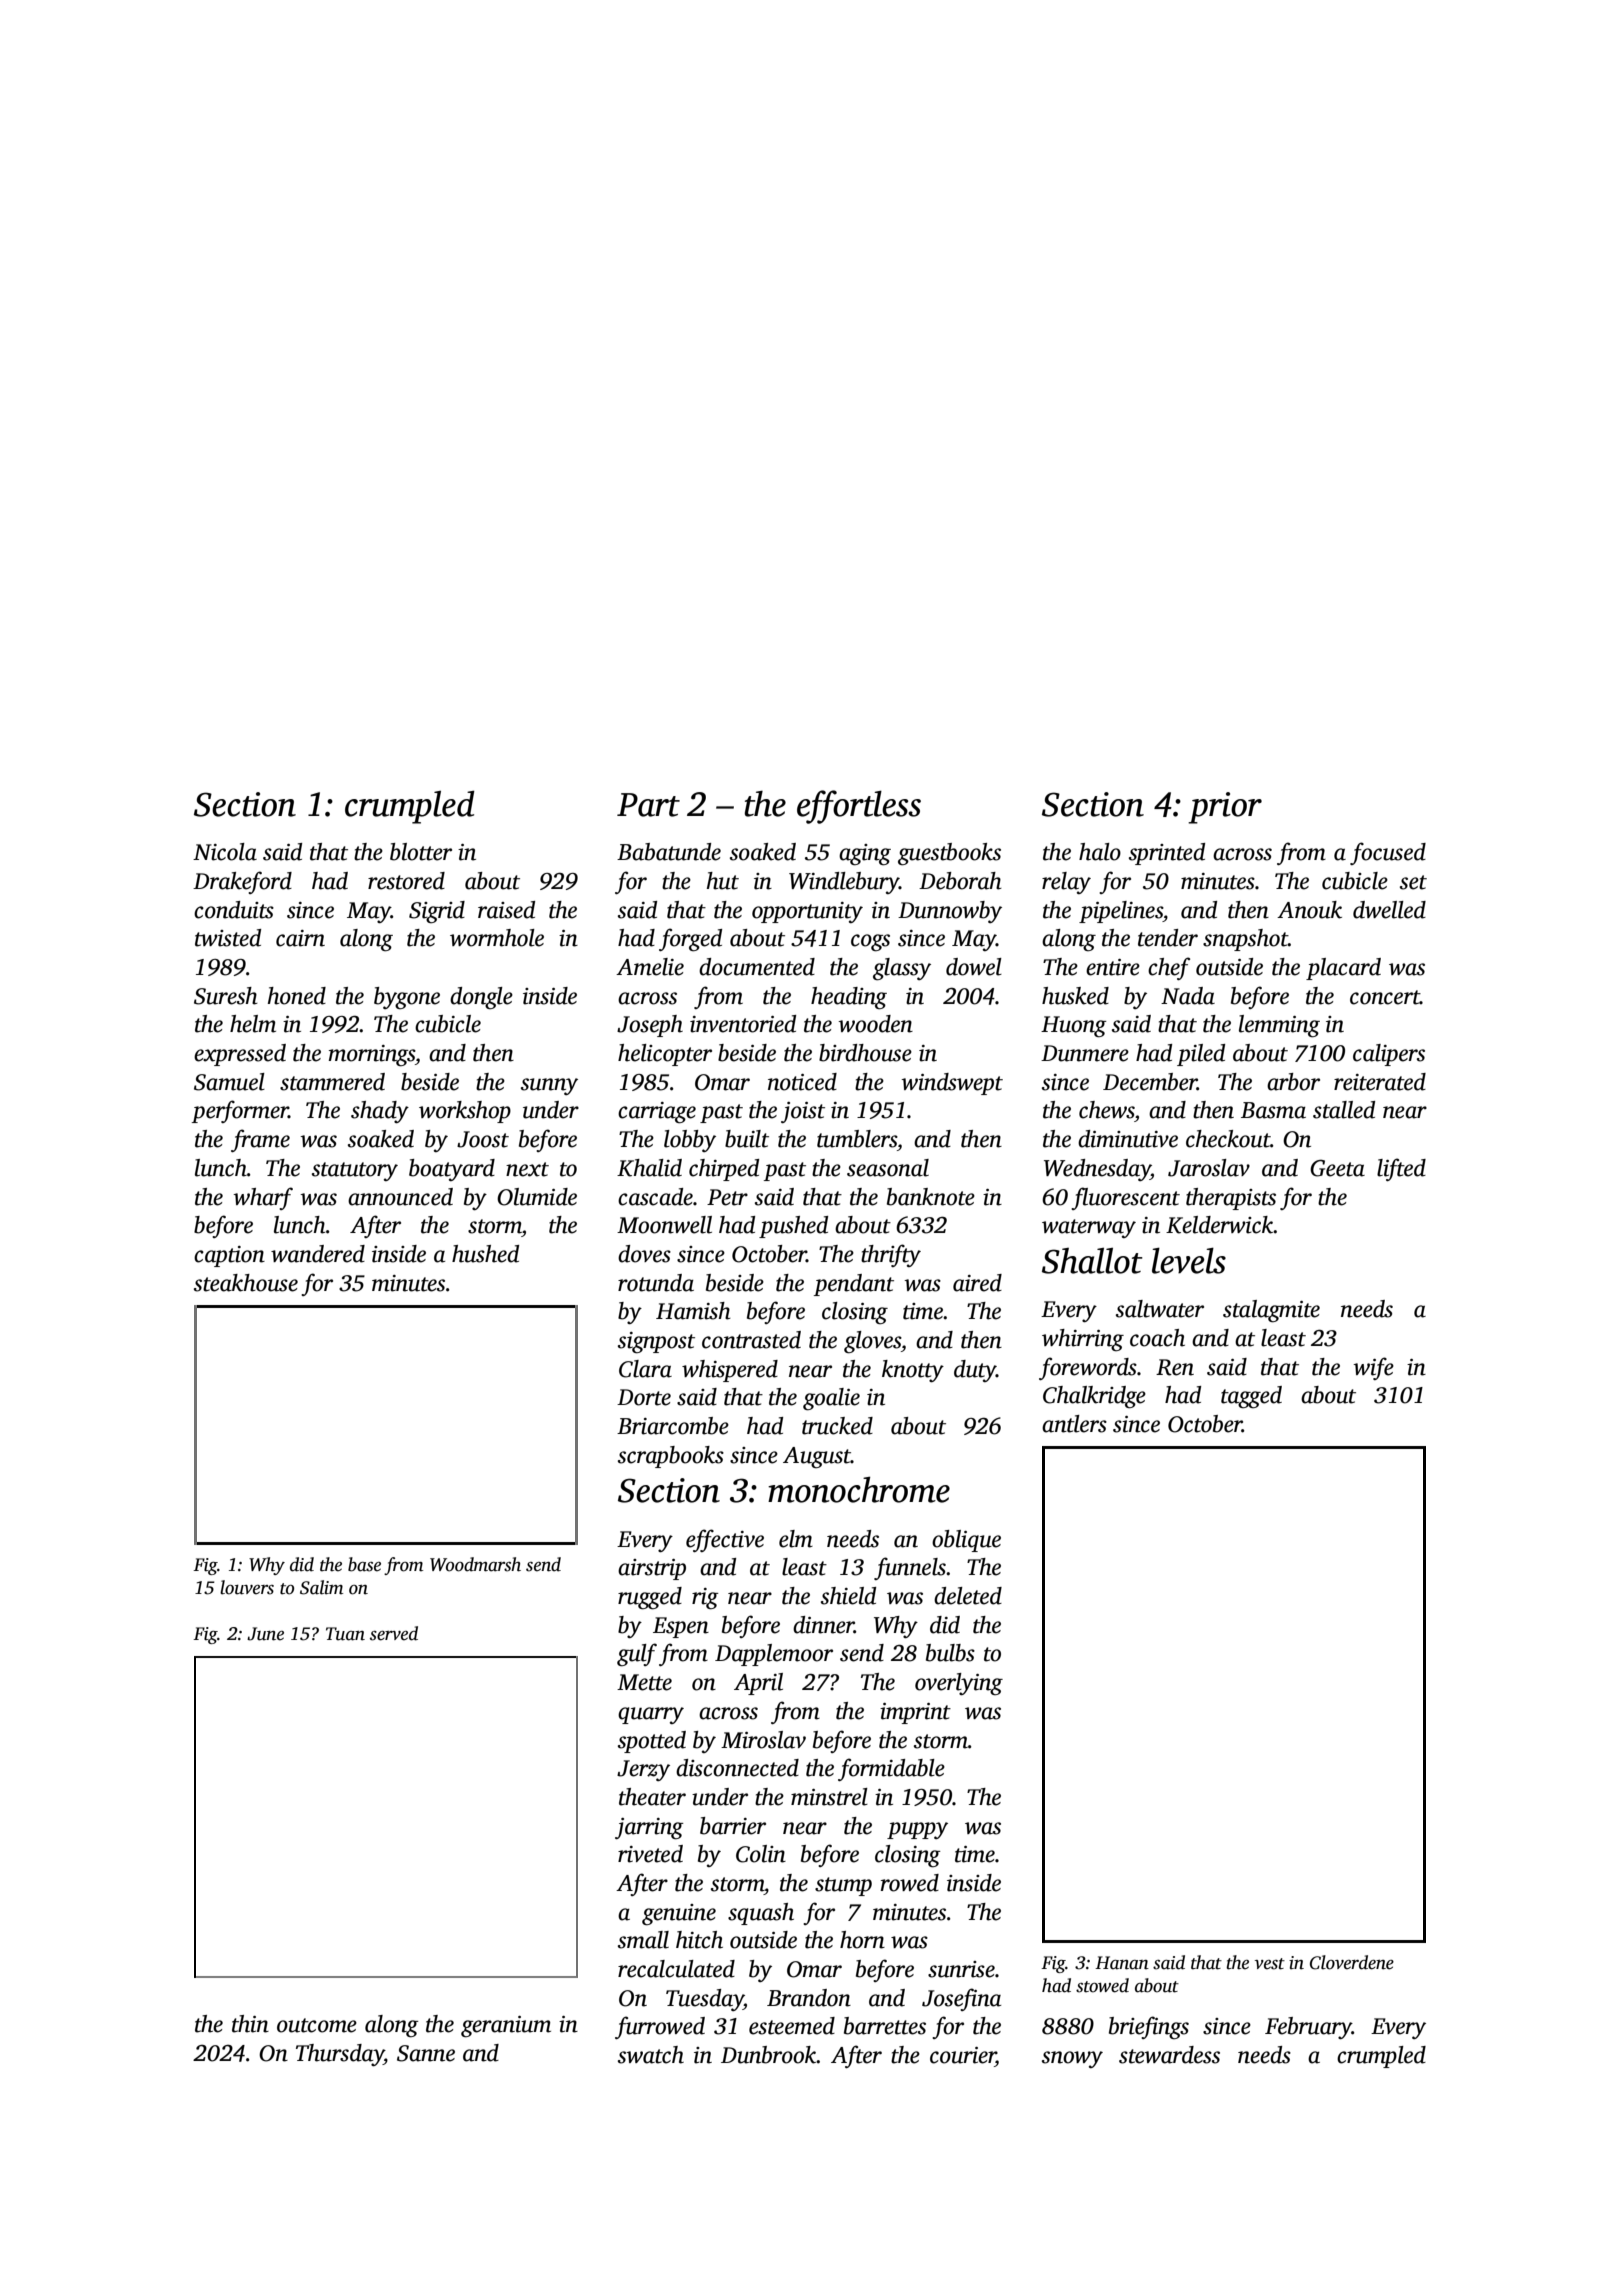  What do you see at coordinates (648, 805) in the screenshot?
I see `Part` at bounding box center [648, 805].
